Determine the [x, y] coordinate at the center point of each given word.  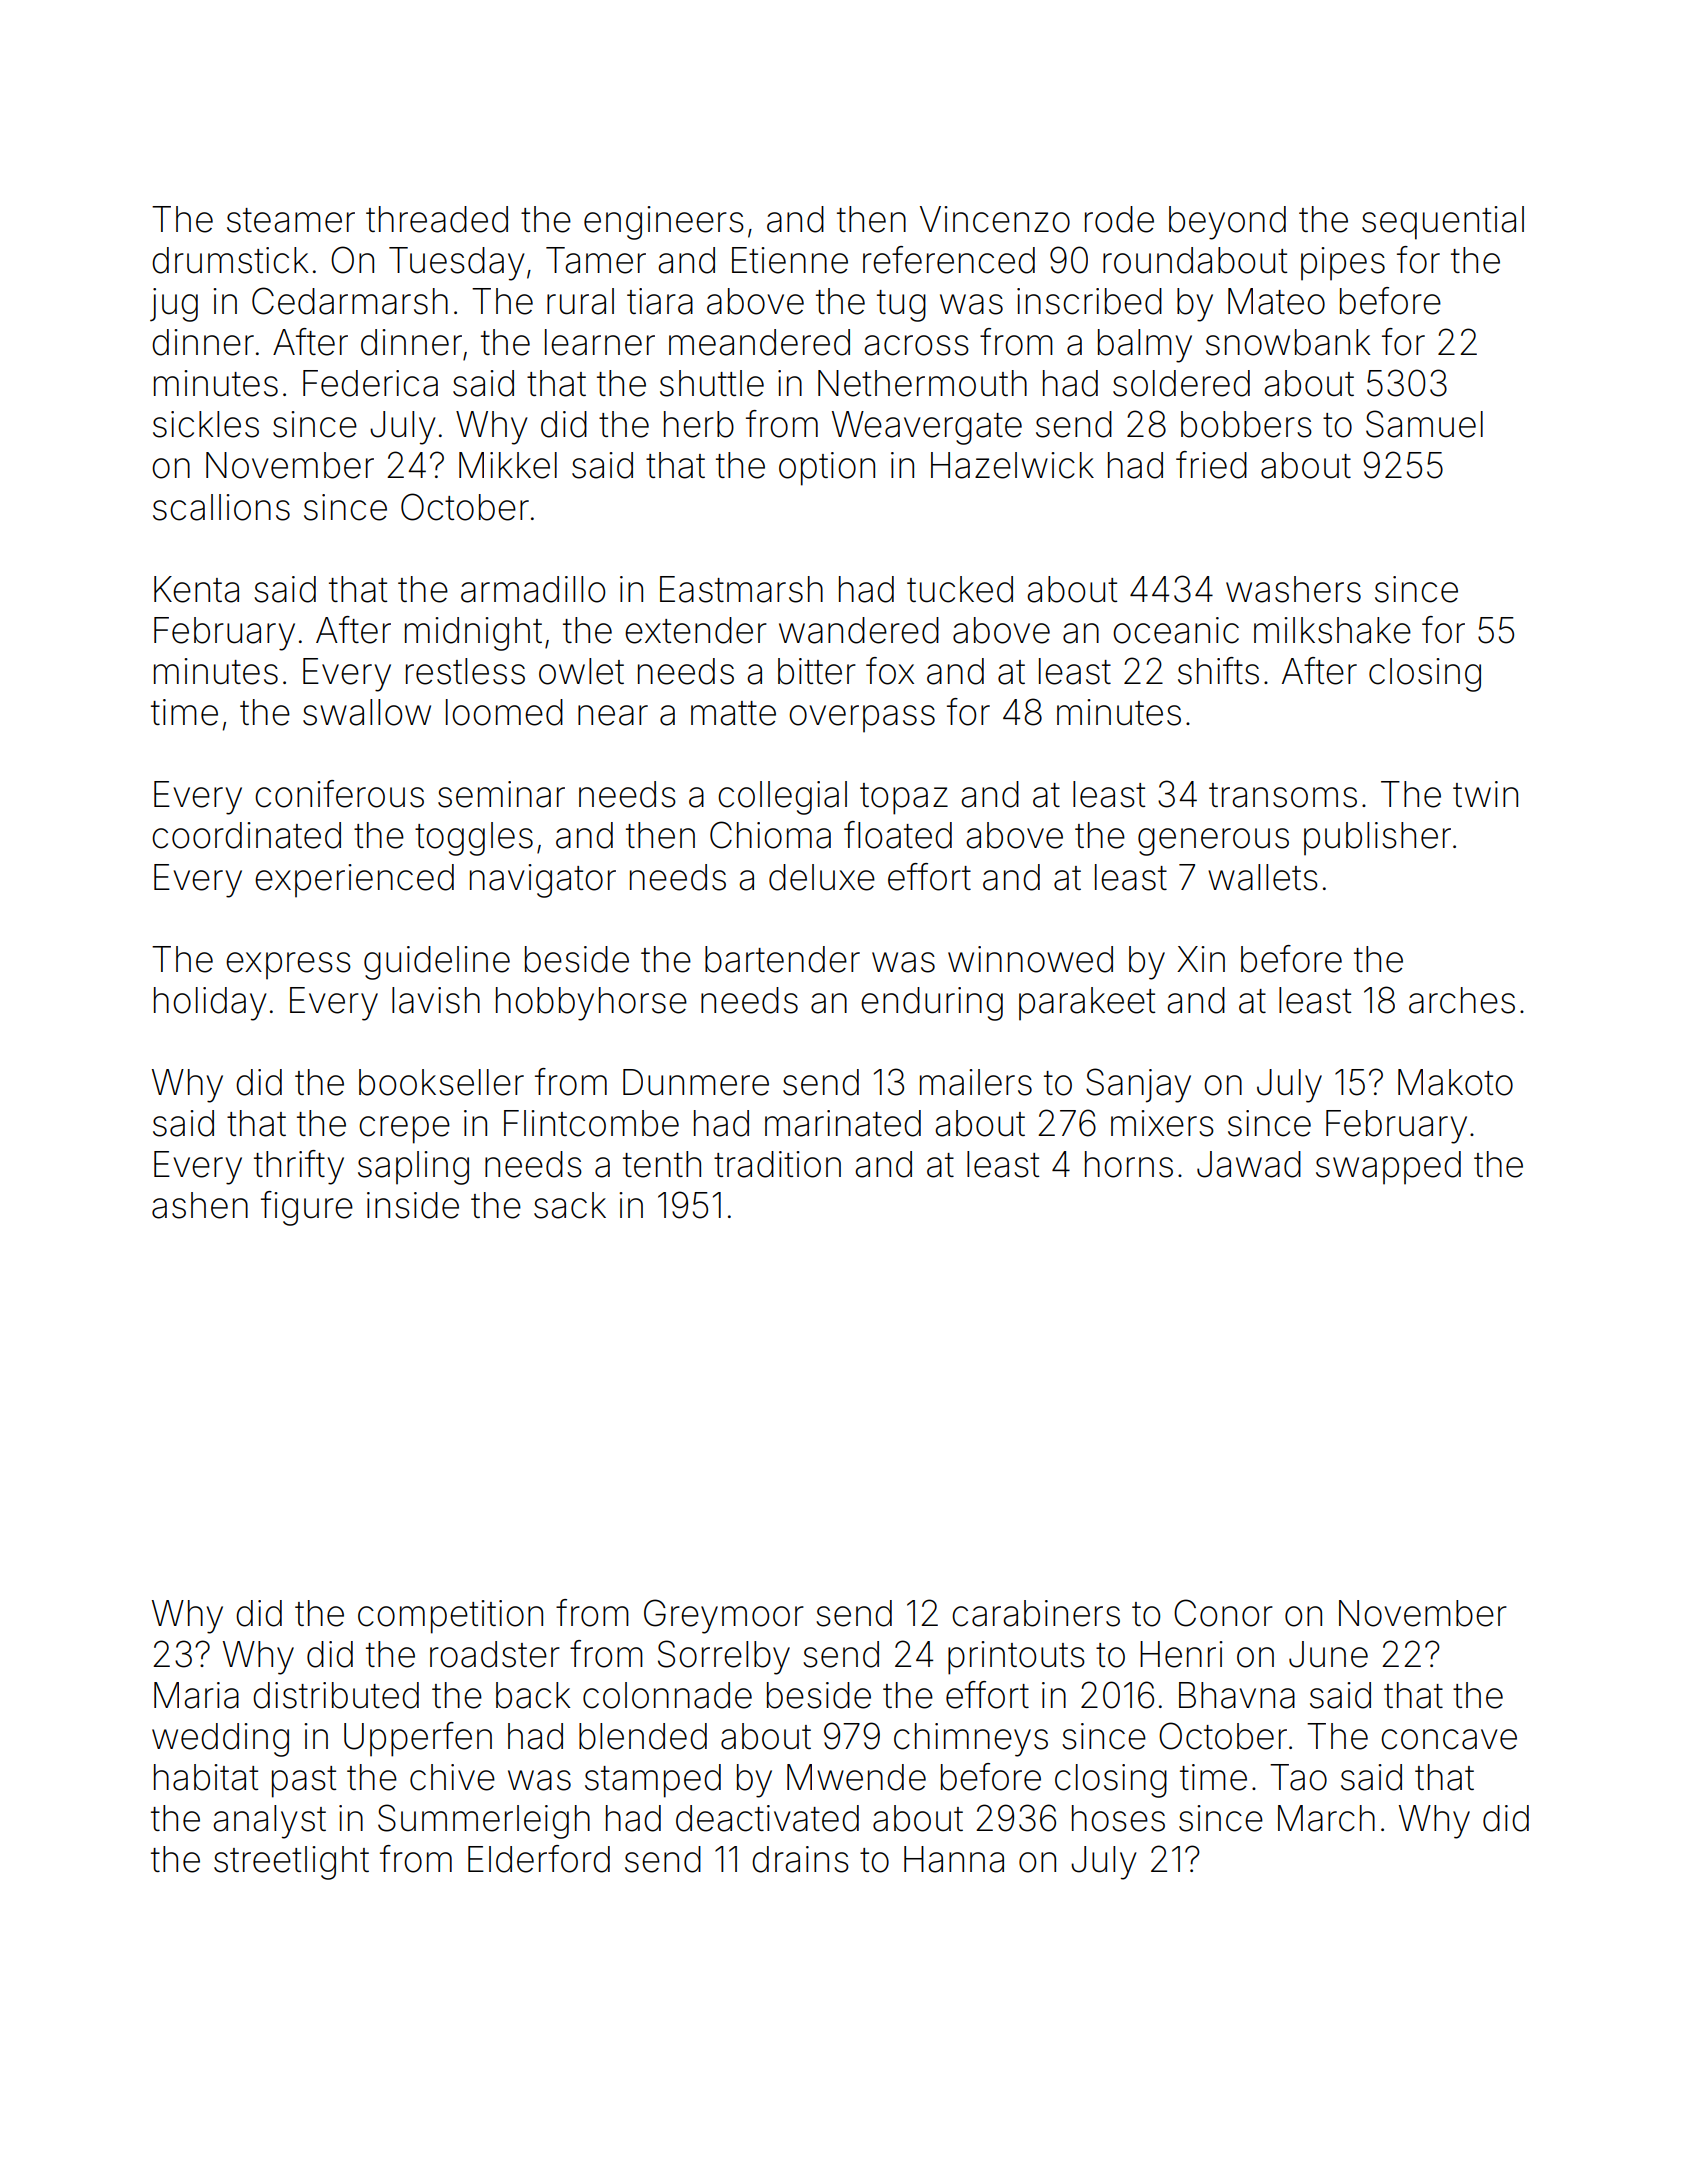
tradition [777, 1164]
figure [307, 1208]
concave [1449, 1739]
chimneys [971, 1740]
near [613, 715]
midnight [473, 634]
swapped [1388, 1168]
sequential [1443, 223]
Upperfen [418, 1739]
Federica [370, 383]
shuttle [712, 383]
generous [1213, 842]
